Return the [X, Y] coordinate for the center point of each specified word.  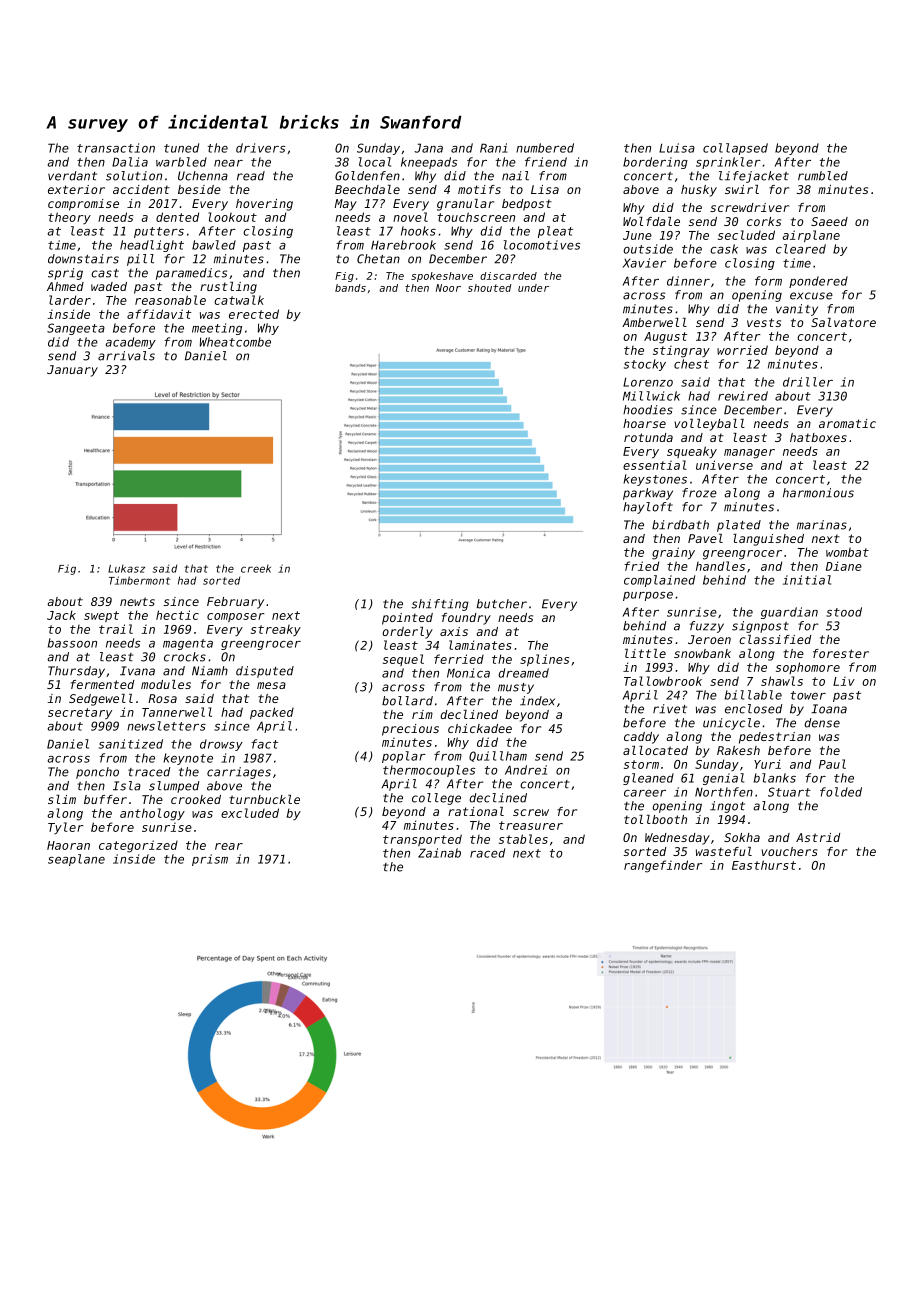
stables [523, 839]
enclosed [753, 709]
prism [210, 860]
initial [807, 580]
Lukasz [126, 569]
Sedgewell [101, 700]
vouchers [789, 851]
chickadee [480, 728]
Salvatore [843, 322]
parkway [648, 494]
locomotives [542, 245]
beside [199, 189]
